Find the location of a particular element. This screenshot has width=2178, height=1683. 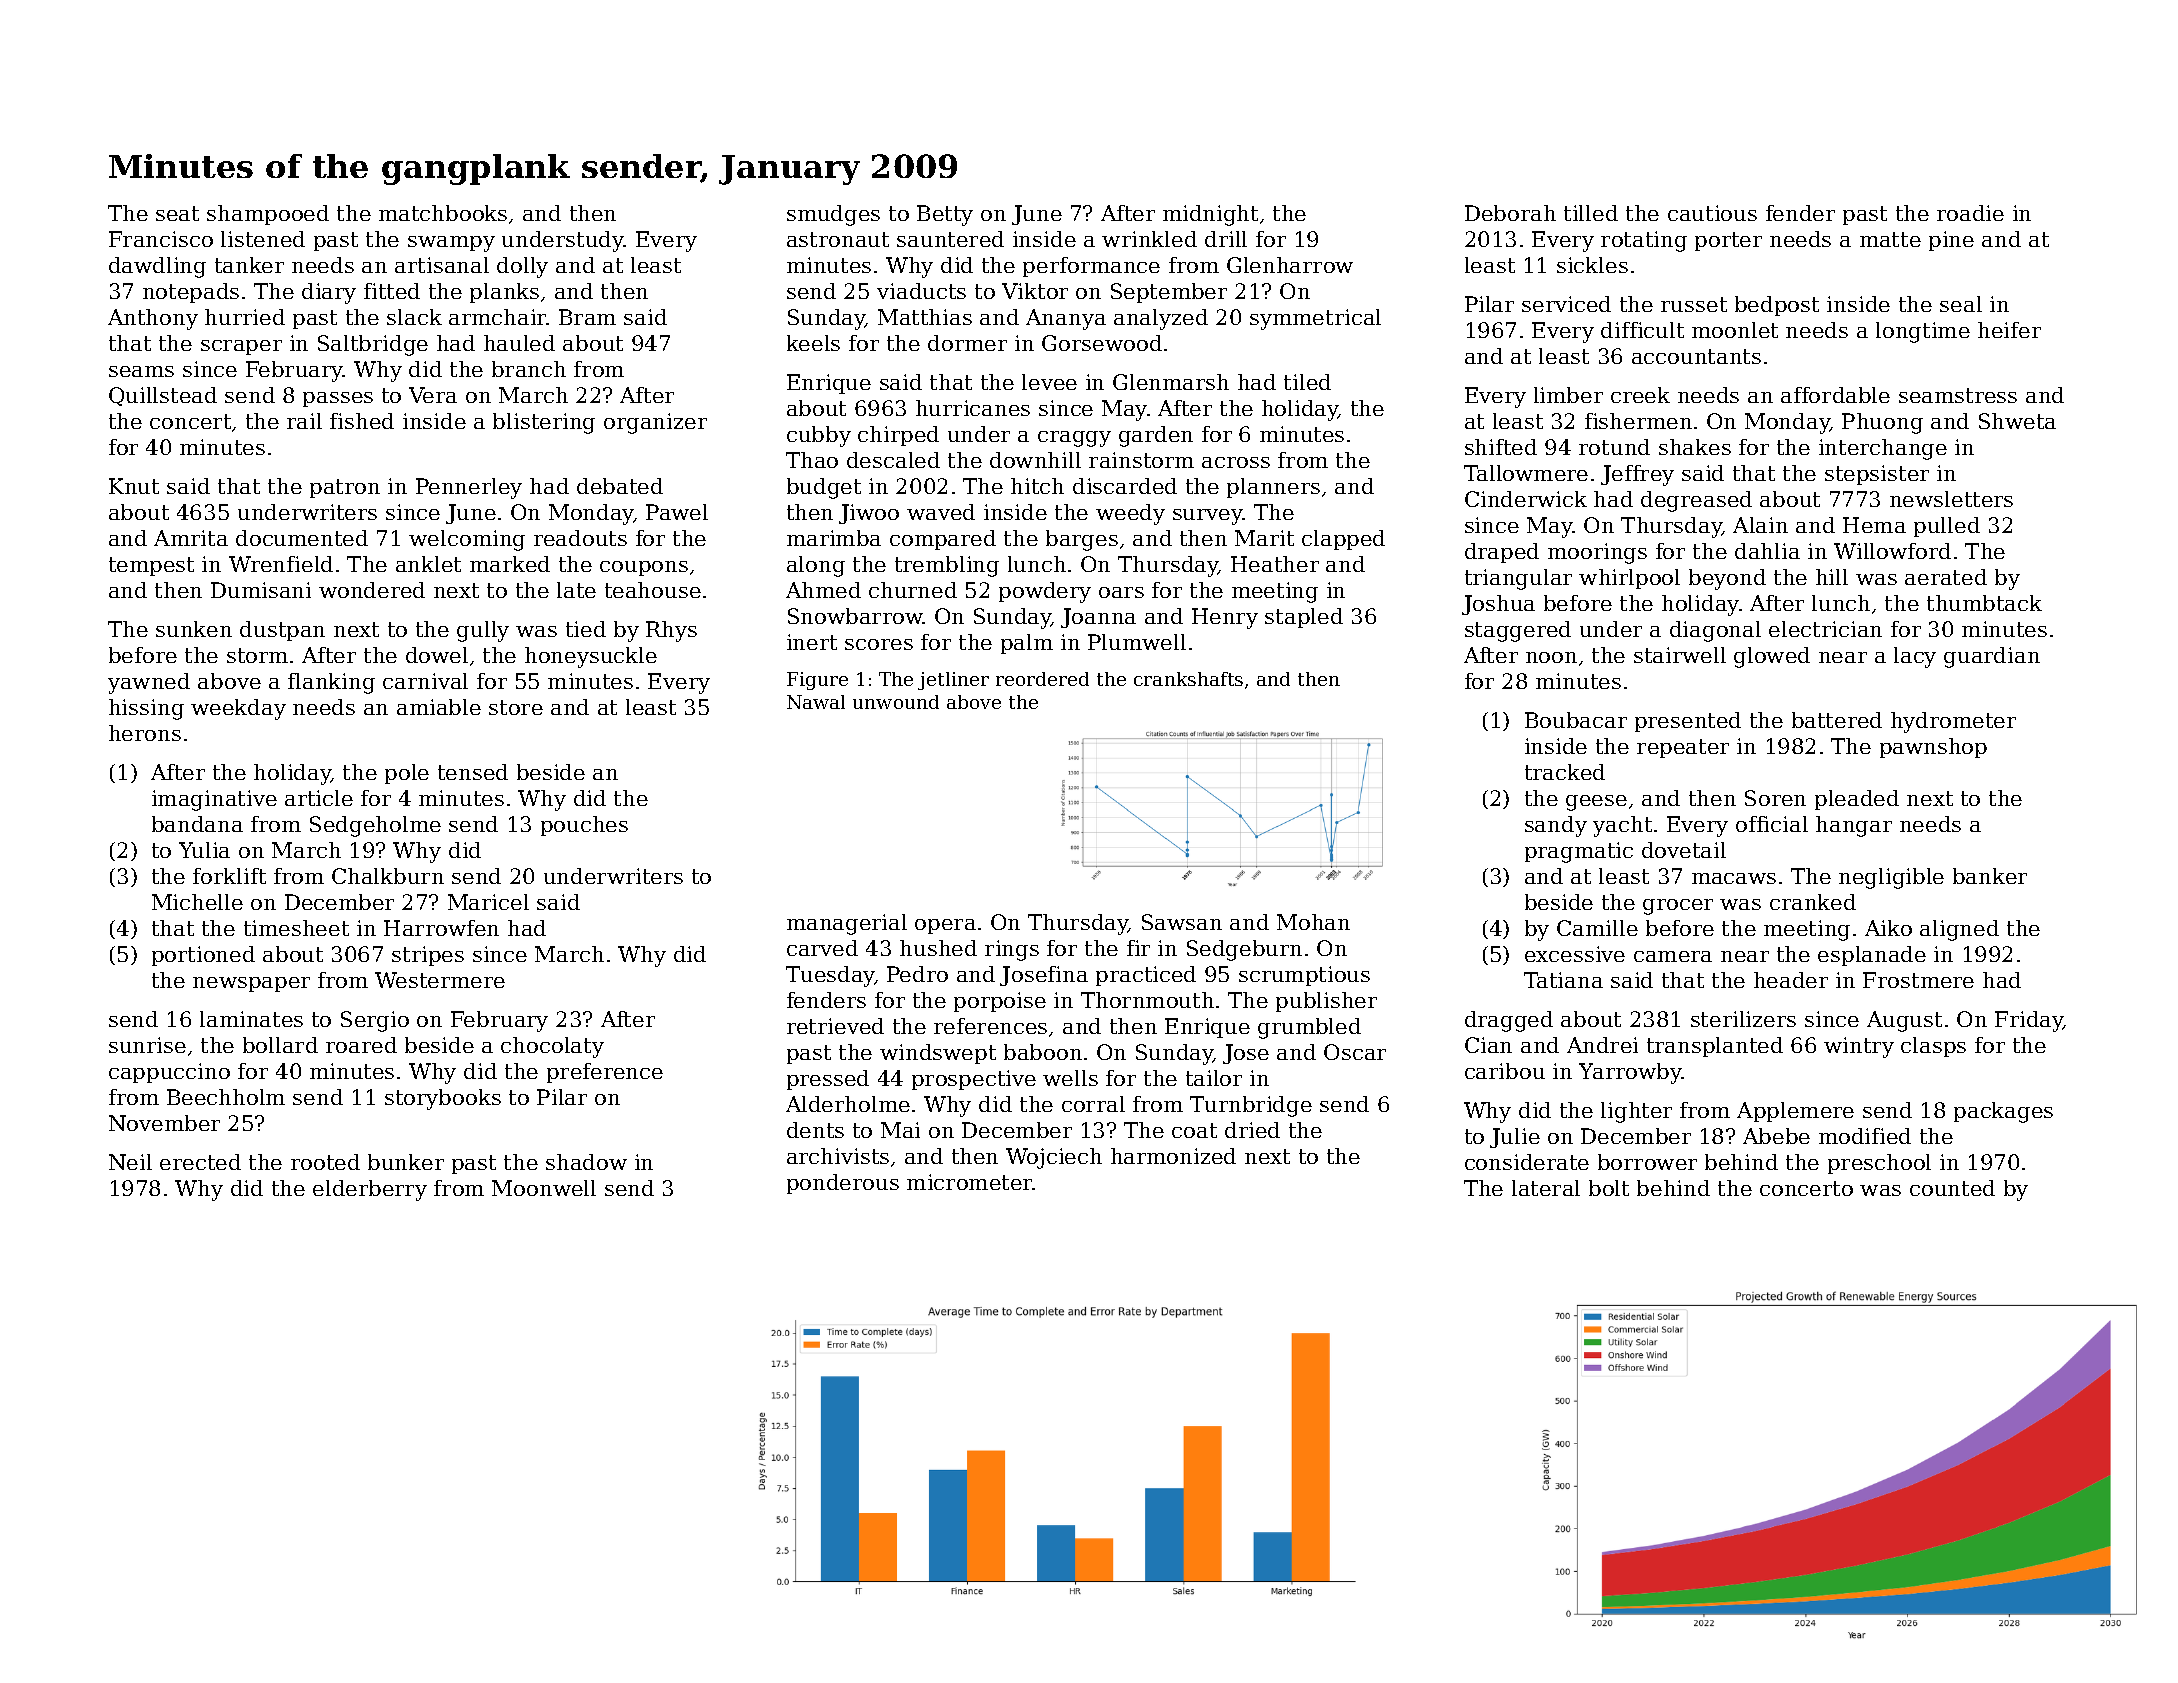

hurried is located at coordinates (245, 317).
